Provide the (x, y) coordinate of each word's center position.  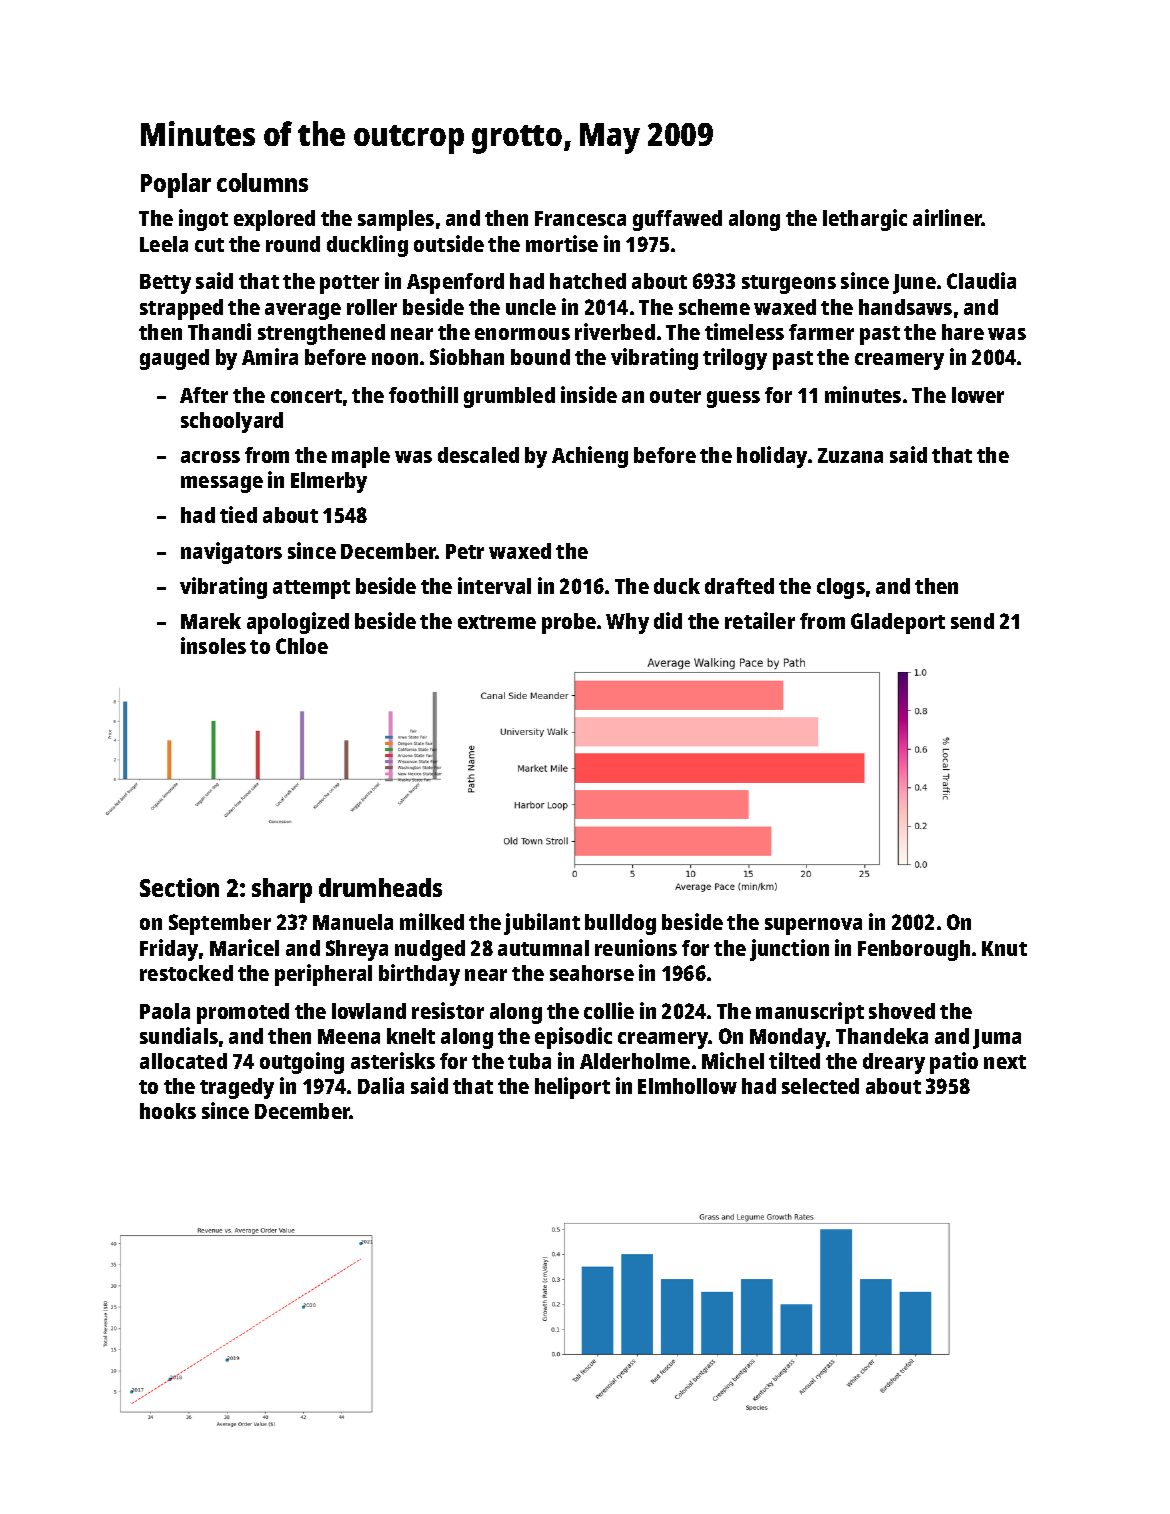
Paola (165, 1011)
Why (627, 623)
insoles (213, 645)
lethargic (865, 220)
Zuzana (850, 455)
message (222, 484)
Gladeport (898, 623)
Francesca (580, 218)
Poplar (176, 185)
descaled (478, 455)
